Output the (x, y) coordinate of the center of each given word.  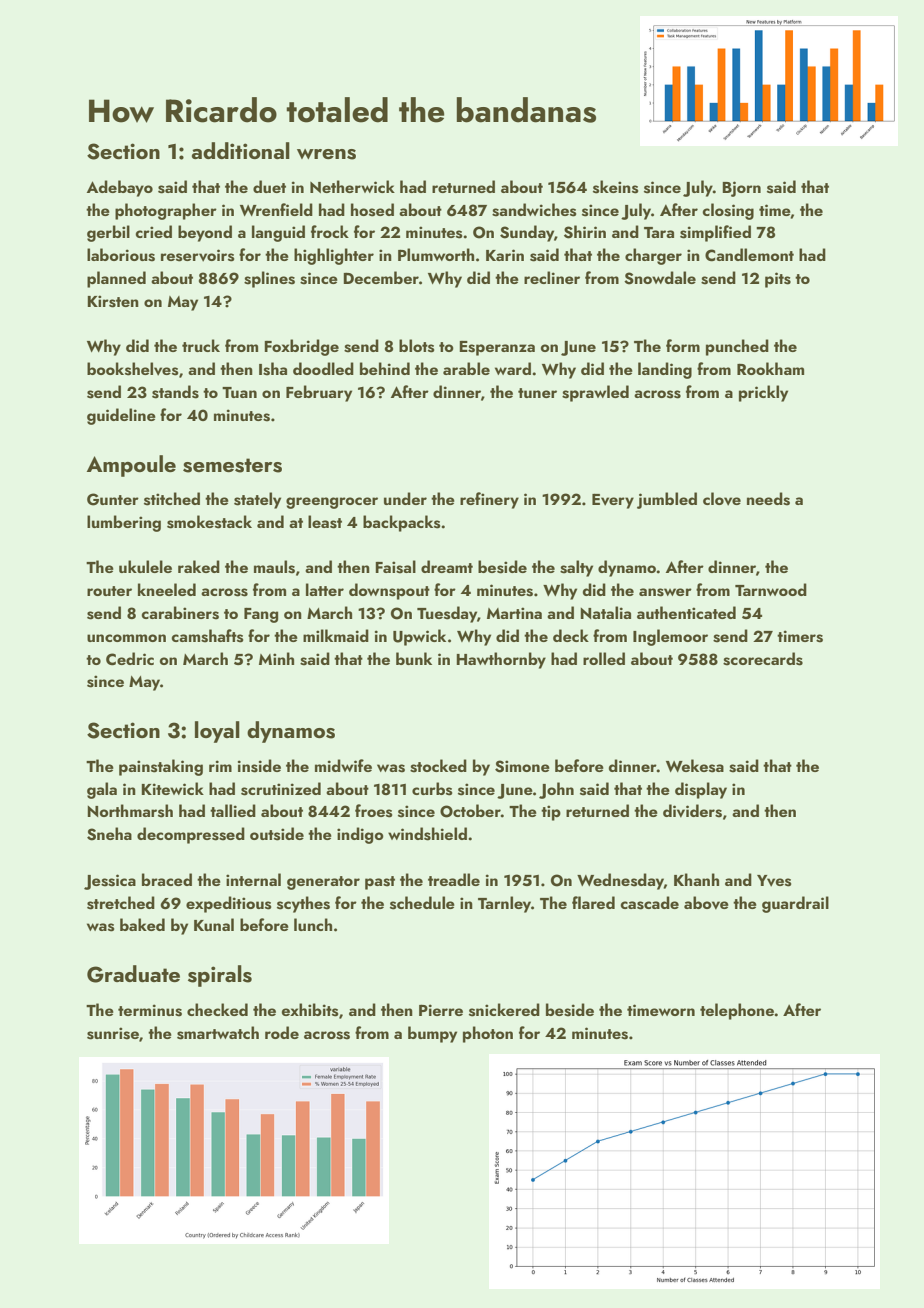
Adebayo (120, 188)
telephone (737, 1011)
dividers (692, 811)
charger (653, 256)
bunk (414, 658)
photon (488, 1034)
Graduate (133, 974)
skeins (615, 187)
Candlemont (749, 255)
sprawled (595, 393)
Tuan (239, 392)
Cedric (130, 659)
